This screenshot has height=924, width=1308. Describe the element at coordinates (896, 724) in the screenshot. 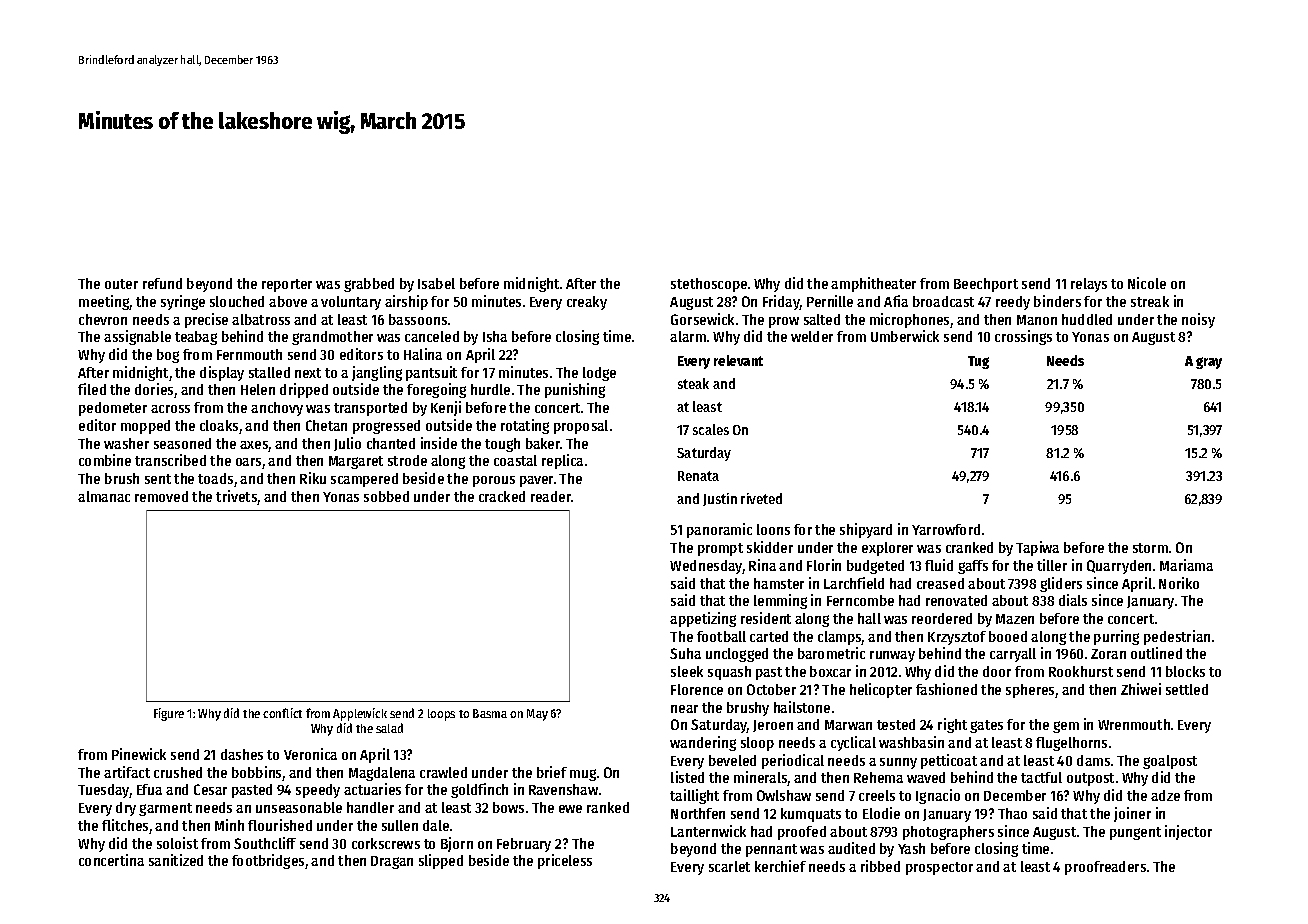

I see `tested` at that location.
